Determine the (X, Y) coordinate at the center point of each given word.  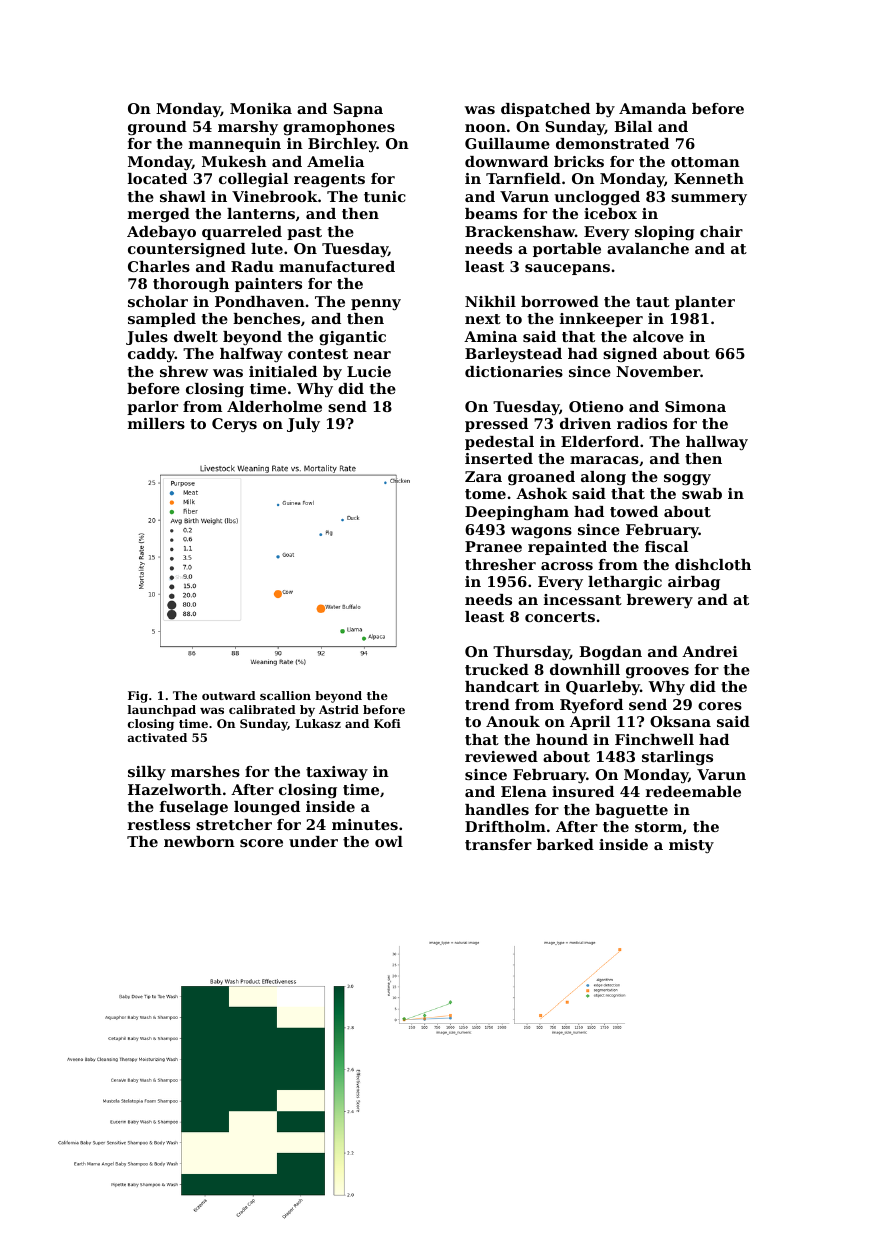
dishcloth (713, 564)
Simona (695, 406)
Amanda (652, 108)
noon (485, 128)
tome (485, 494)
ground (157, 128)
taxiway (337, 773)
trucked (497, 669)
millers (156, 423)
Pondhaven (260, 301)
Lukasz (318, 723)
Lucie (369, 371)
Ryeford (591, 706)
